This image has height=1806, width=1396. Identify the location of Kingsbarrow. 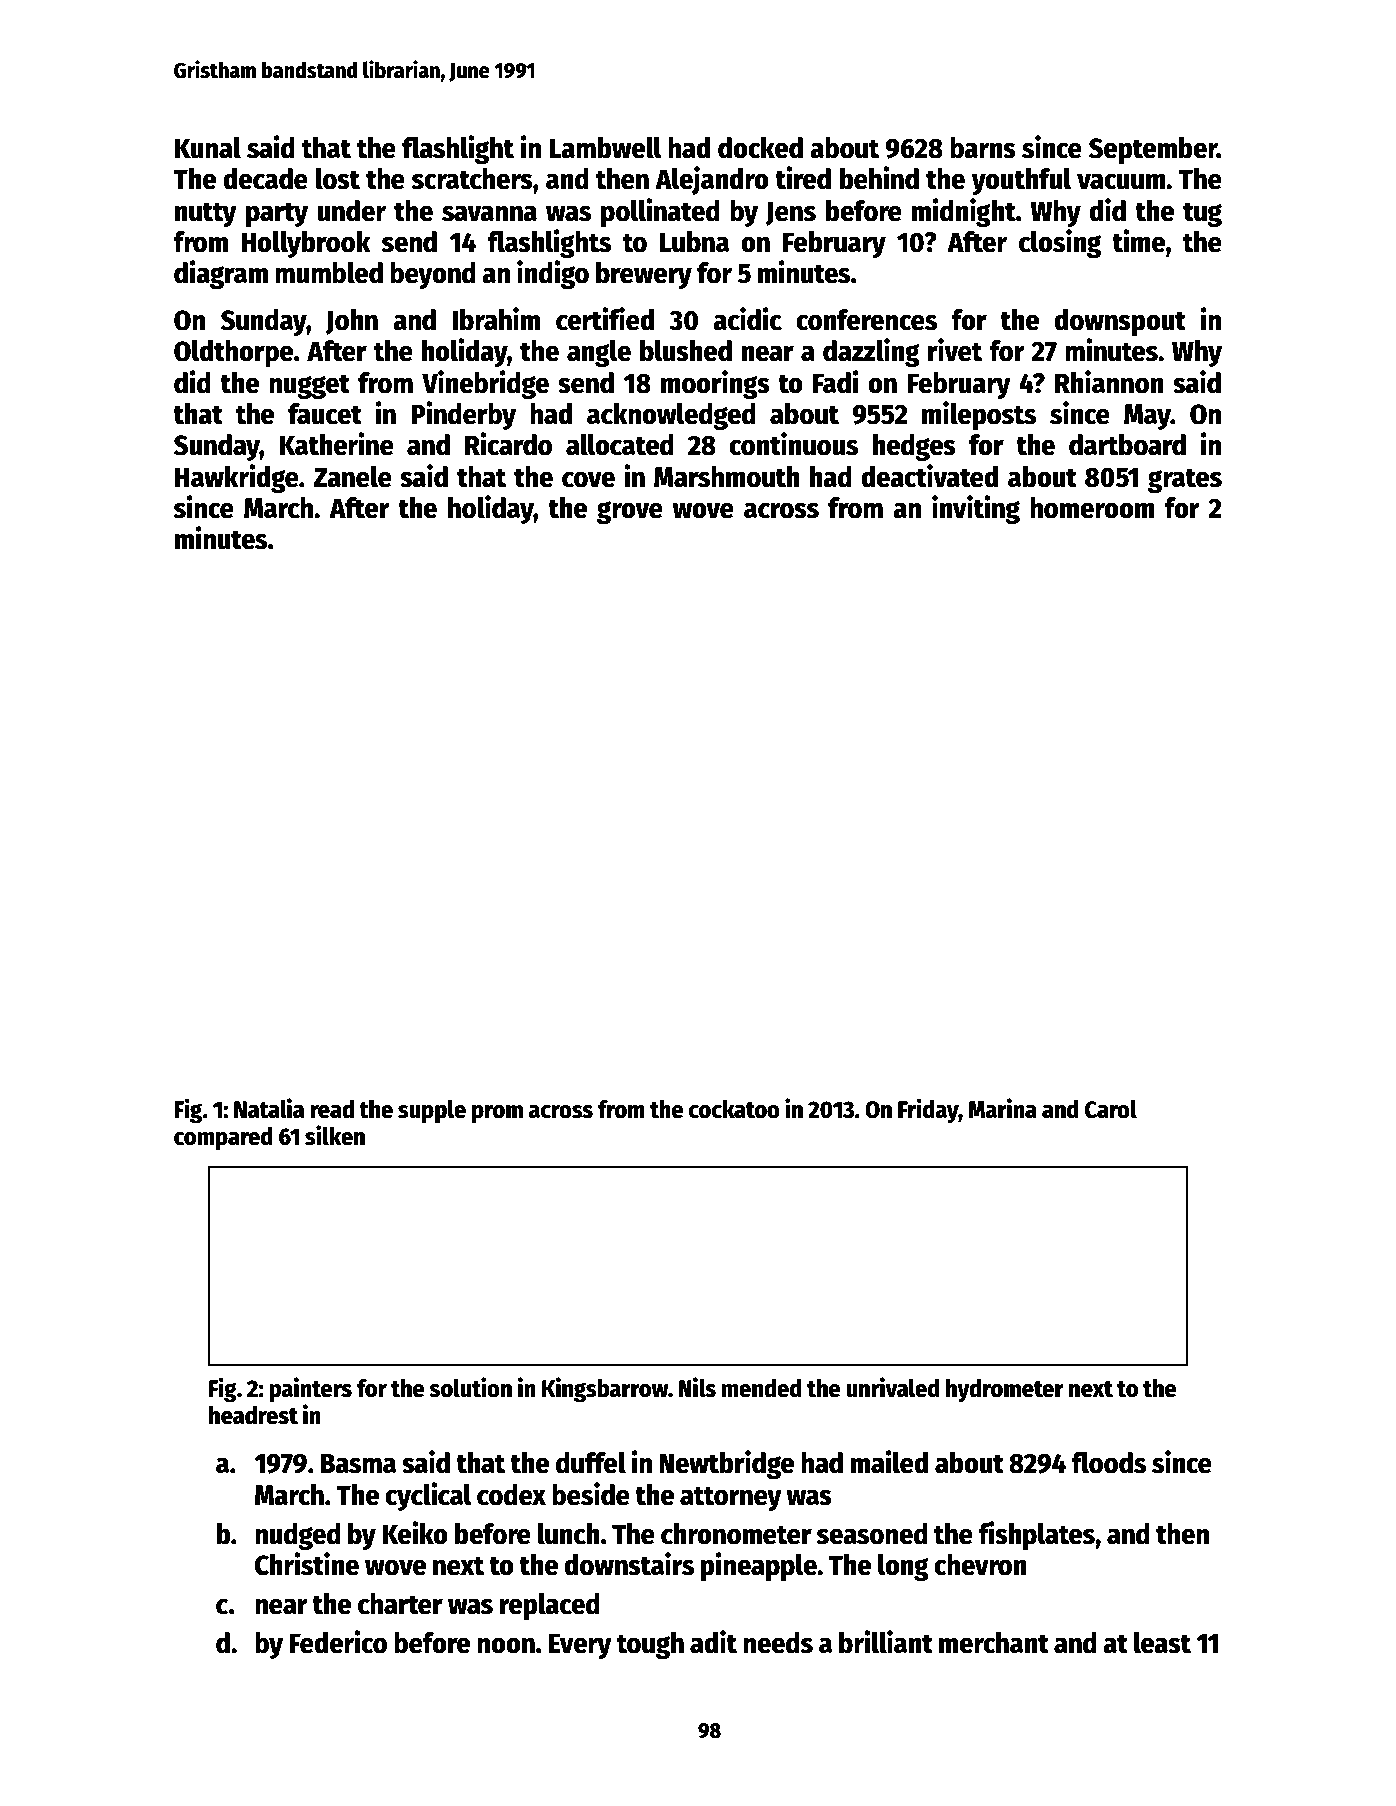
(605, 1390).
